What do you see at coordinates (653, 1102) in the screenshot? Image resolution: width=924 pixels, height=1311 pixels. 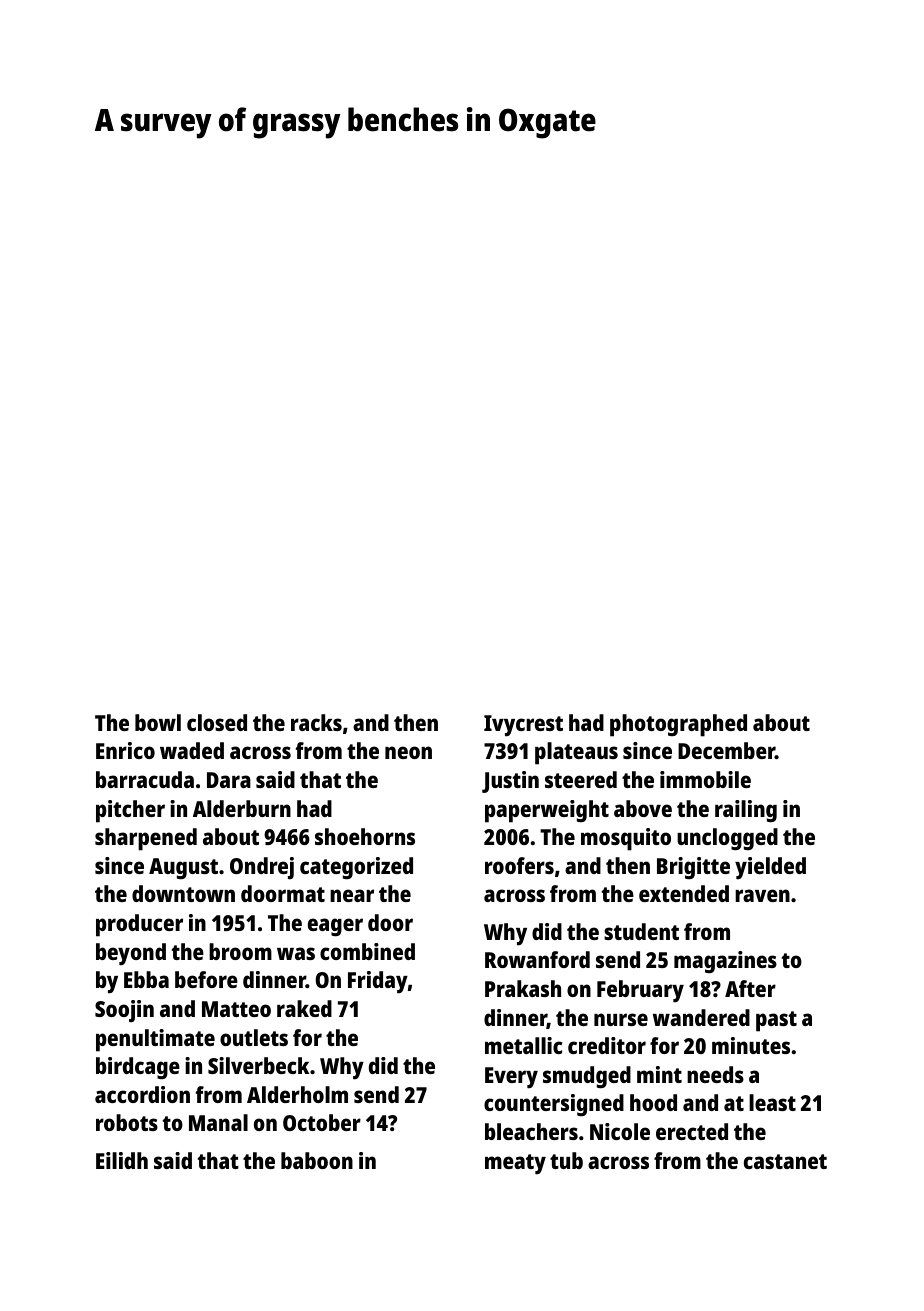 I see `hood` at bounding box center [653, 1102].
